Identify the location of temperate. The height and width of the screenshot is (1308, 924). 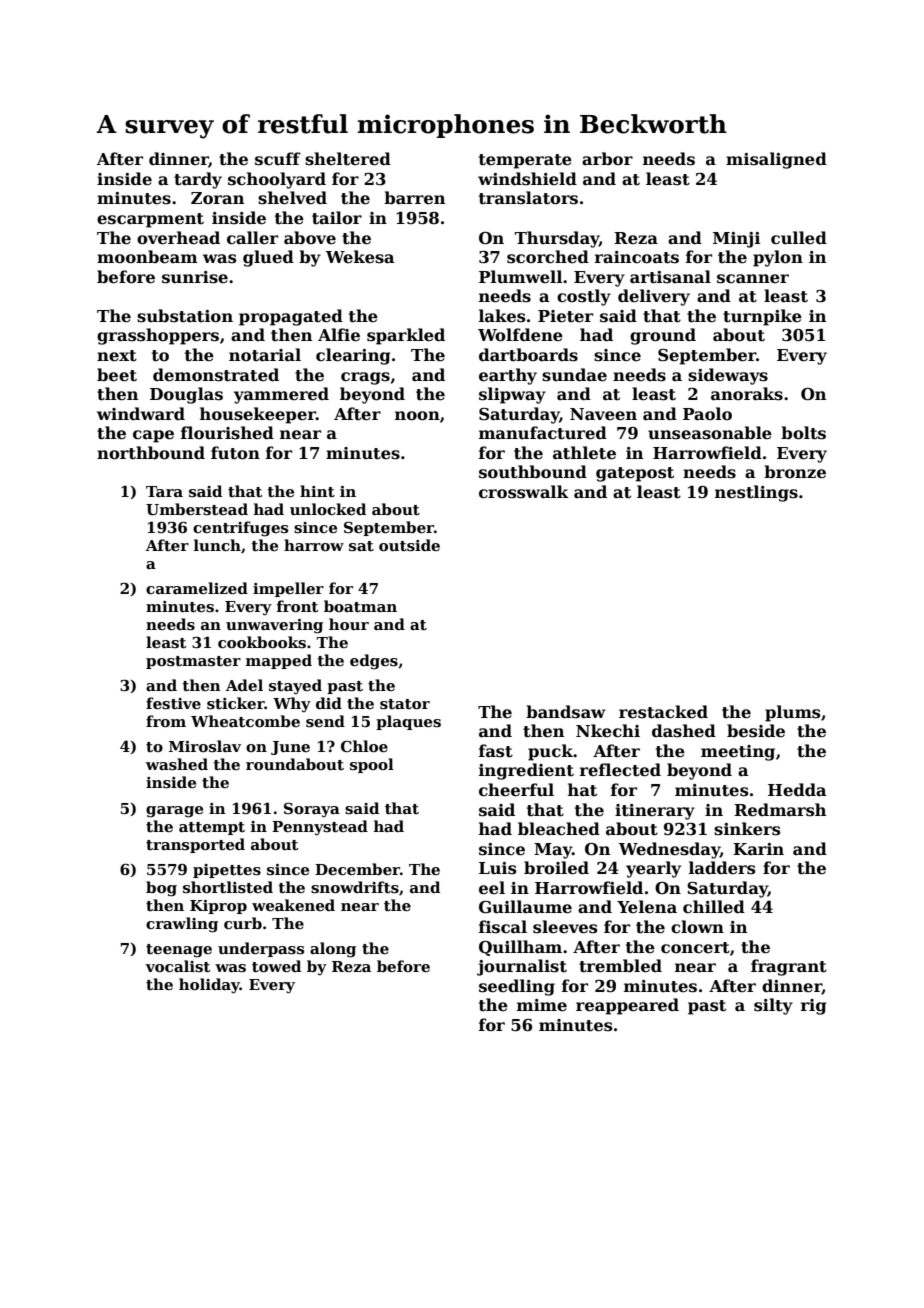
(525, 161).
